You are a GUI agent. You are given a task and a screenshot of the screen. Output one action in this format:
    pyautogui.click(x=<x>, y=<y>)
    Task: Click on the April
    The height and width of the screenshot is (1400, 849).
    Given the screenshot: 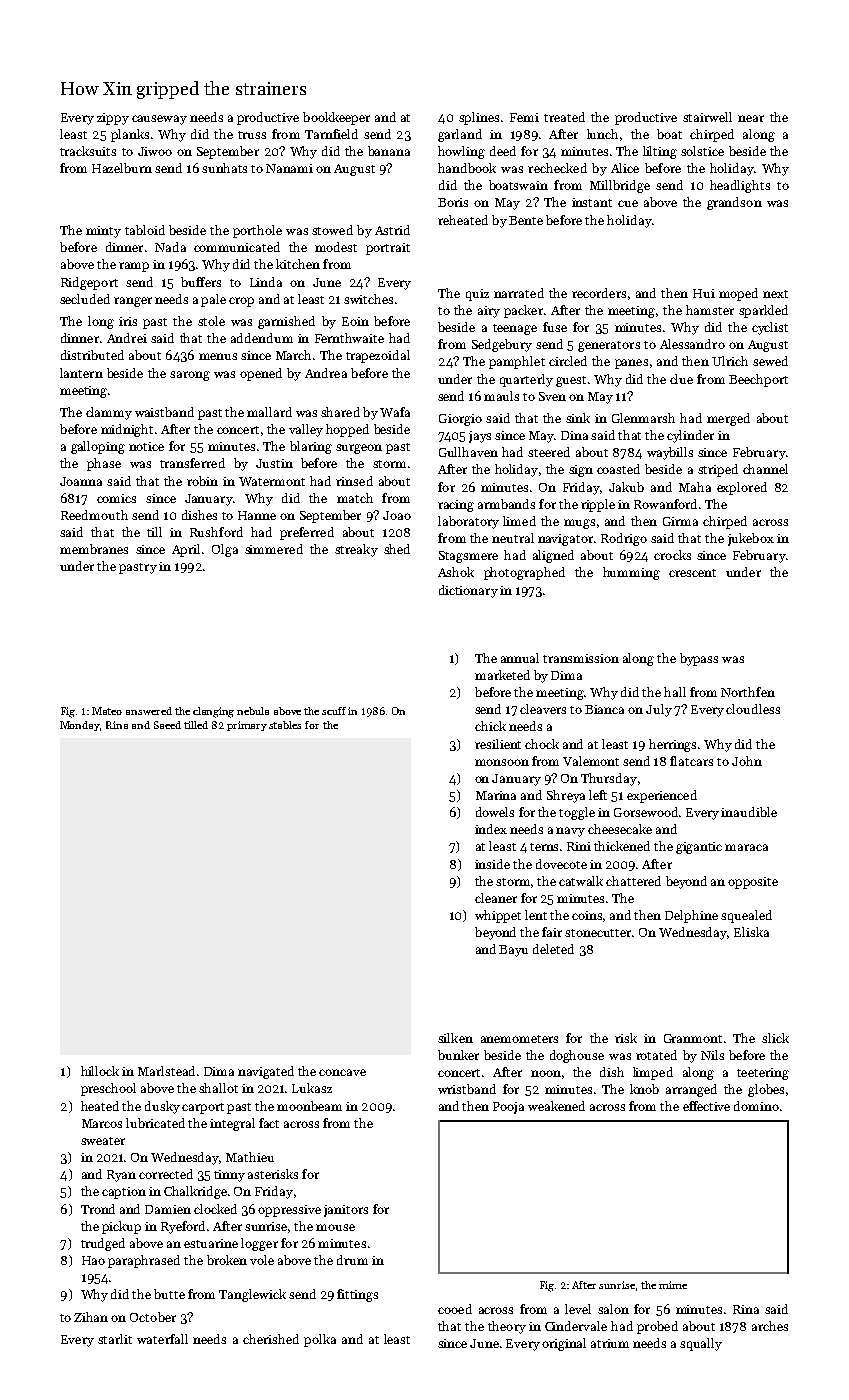 What is the action you would take?
    pyautogui.click(x=186, y=550)
